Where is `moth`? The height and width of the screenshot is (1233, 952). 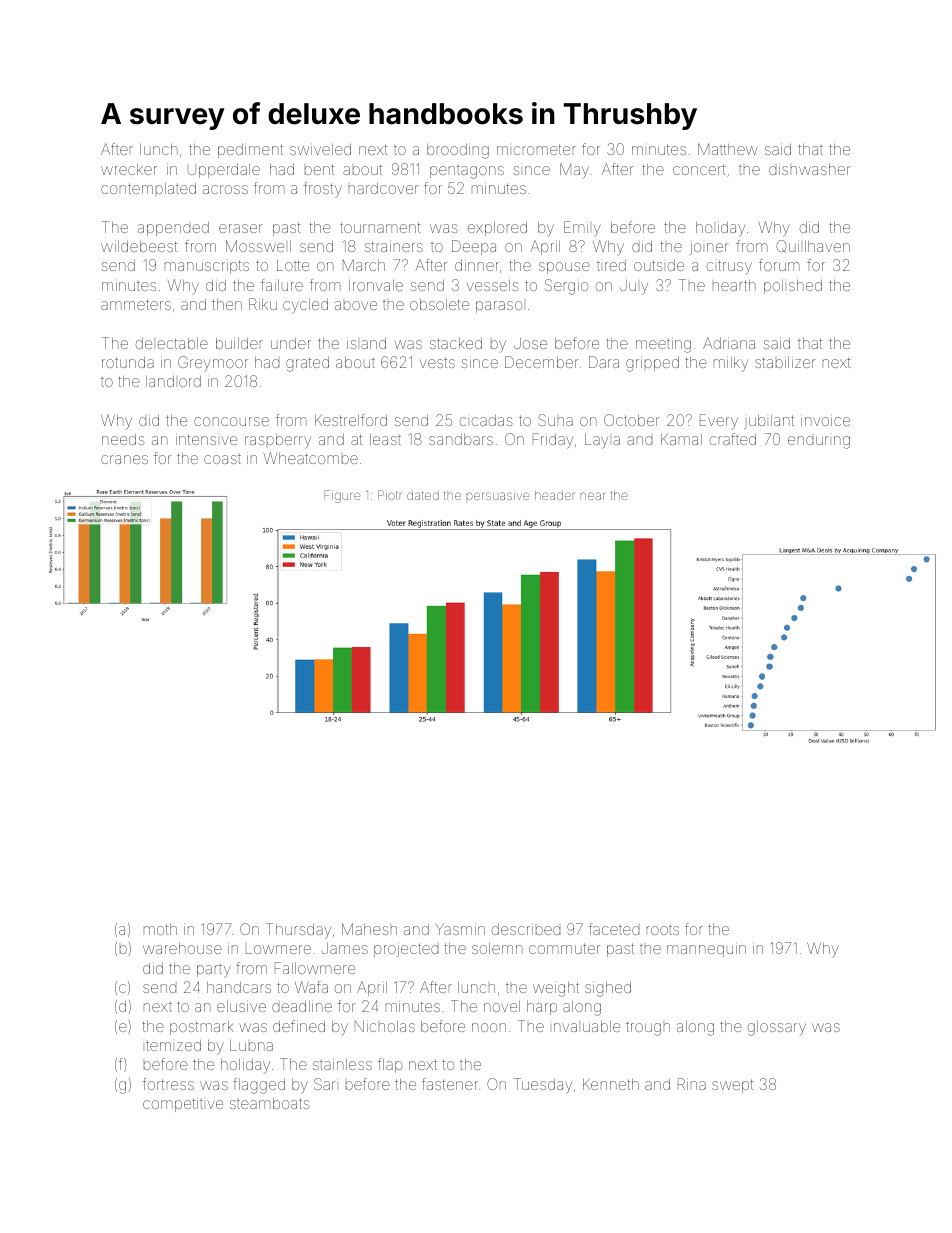
moth is located at coordinates (160, 929).
